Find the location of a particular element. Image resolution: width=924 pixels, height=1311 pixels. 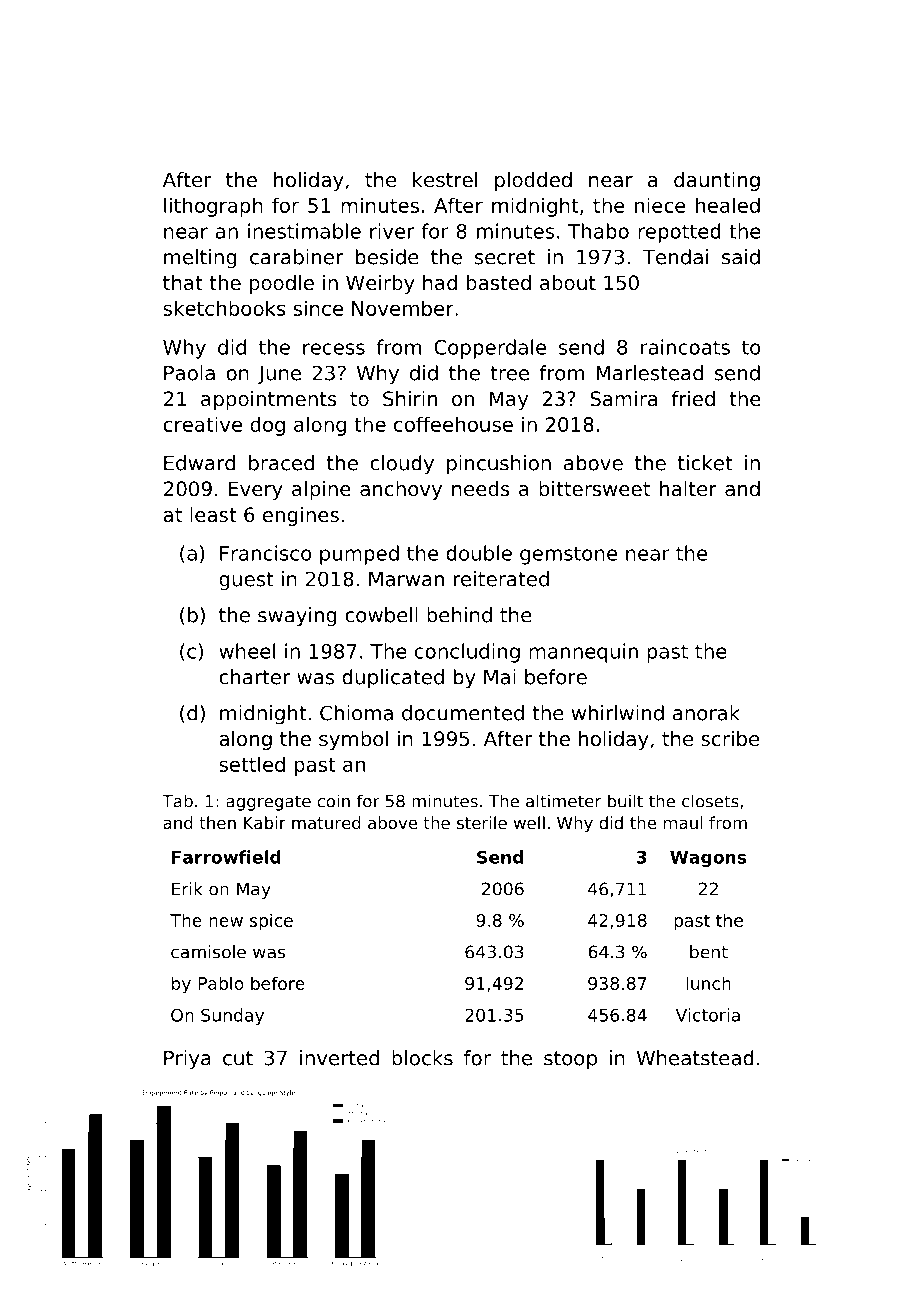

cloudy is located at coordinates (402, 465).
